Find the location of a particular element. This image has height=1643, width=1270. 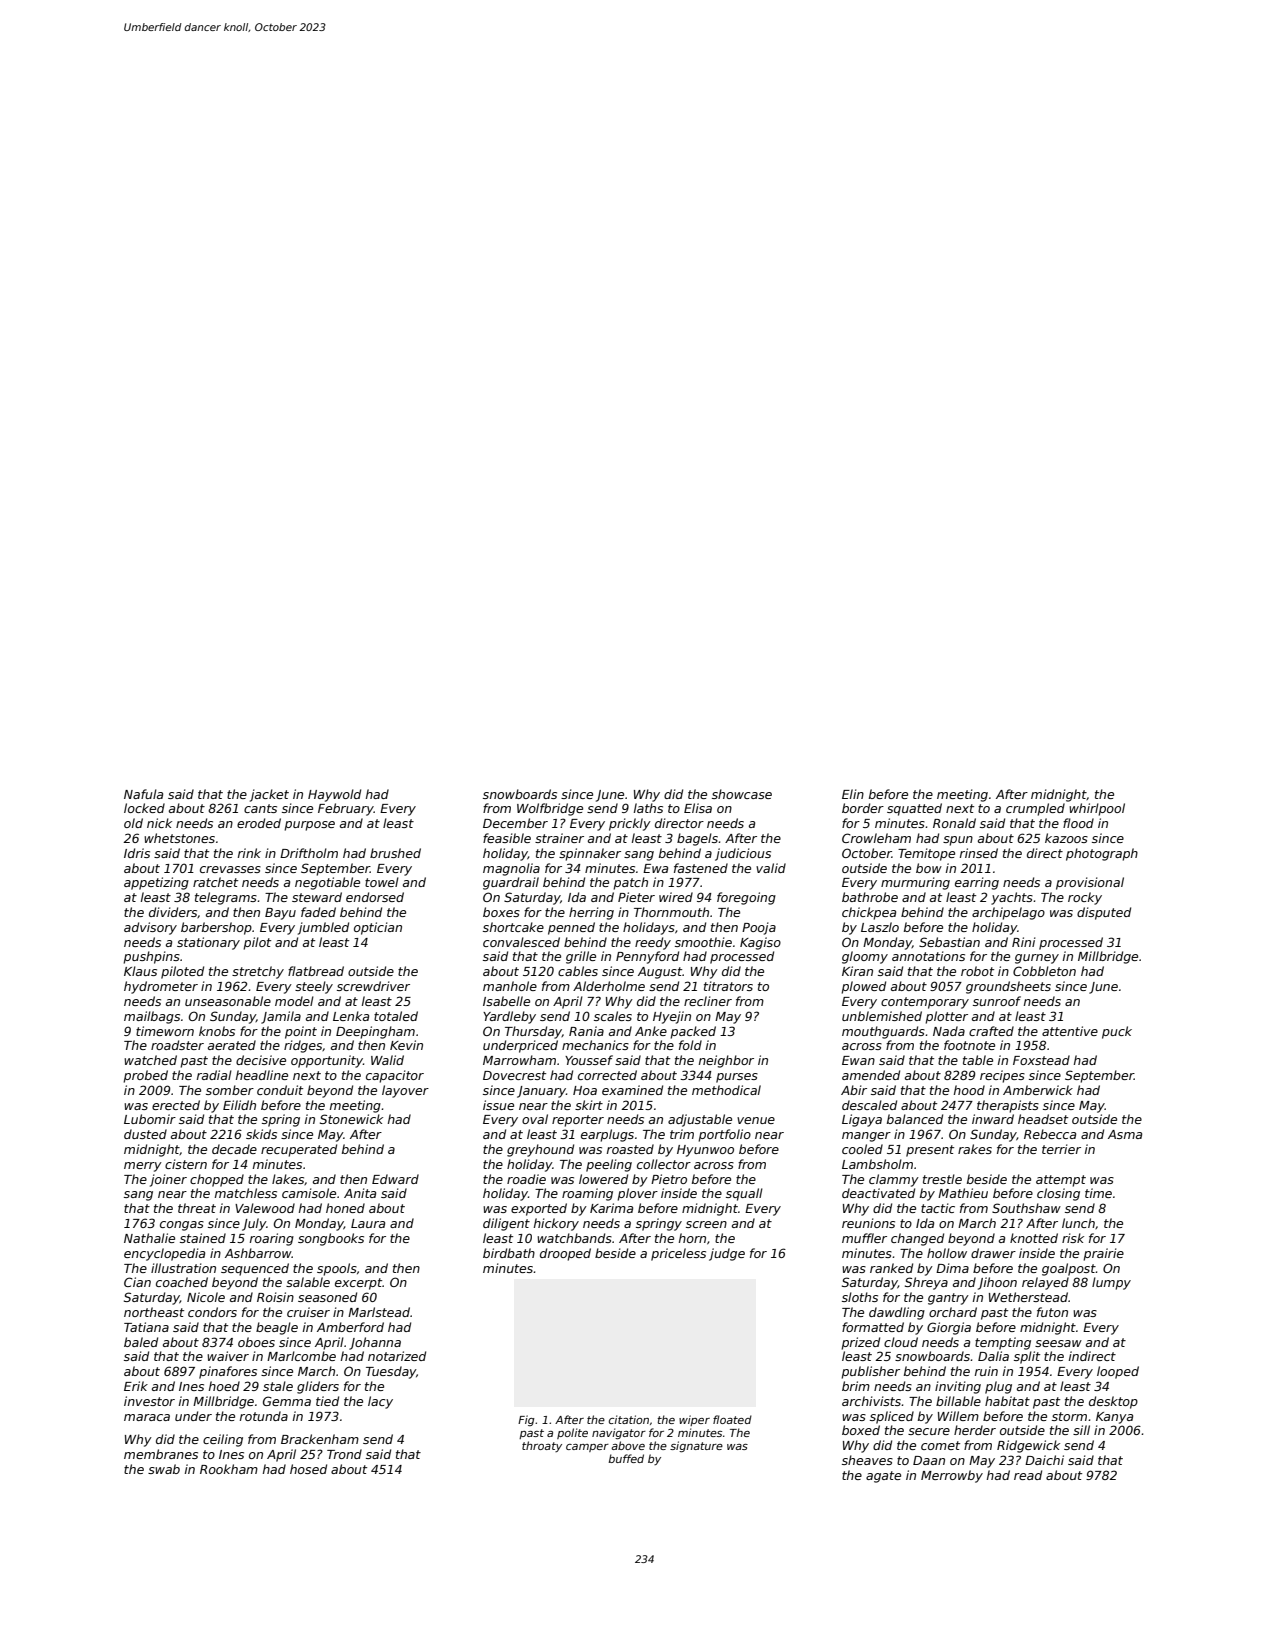

archipelago is located at coordinates (1008, 913).
